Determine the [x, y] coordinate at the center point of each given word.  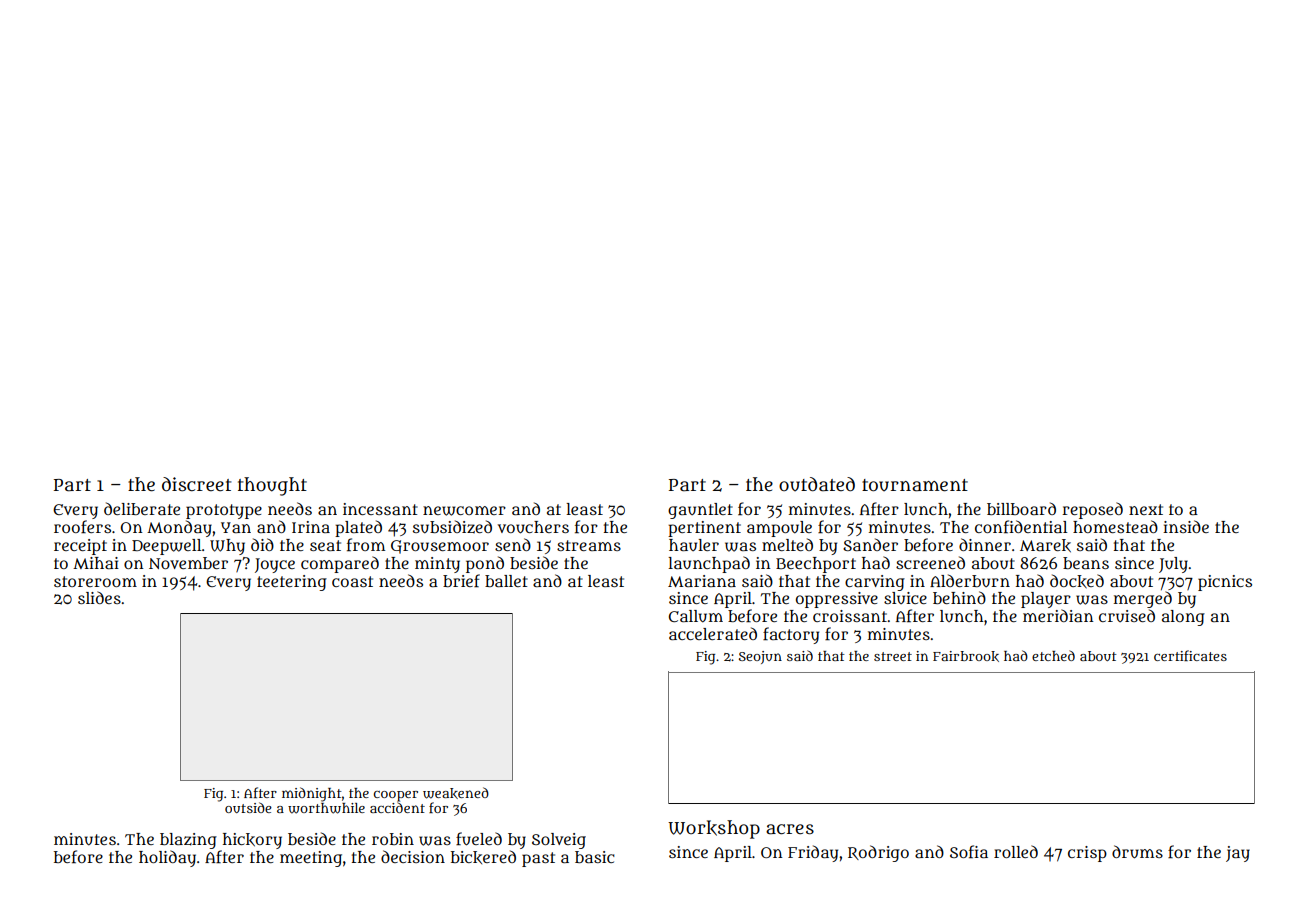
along [1183, 618]
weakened [456, 793]
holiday [167, 858]
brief [461, 581]
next [1146, 509]
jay [1238, 854]
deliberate [142, 508]
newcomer [464, 511]
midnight [312, 794]
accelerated [713, 633]
